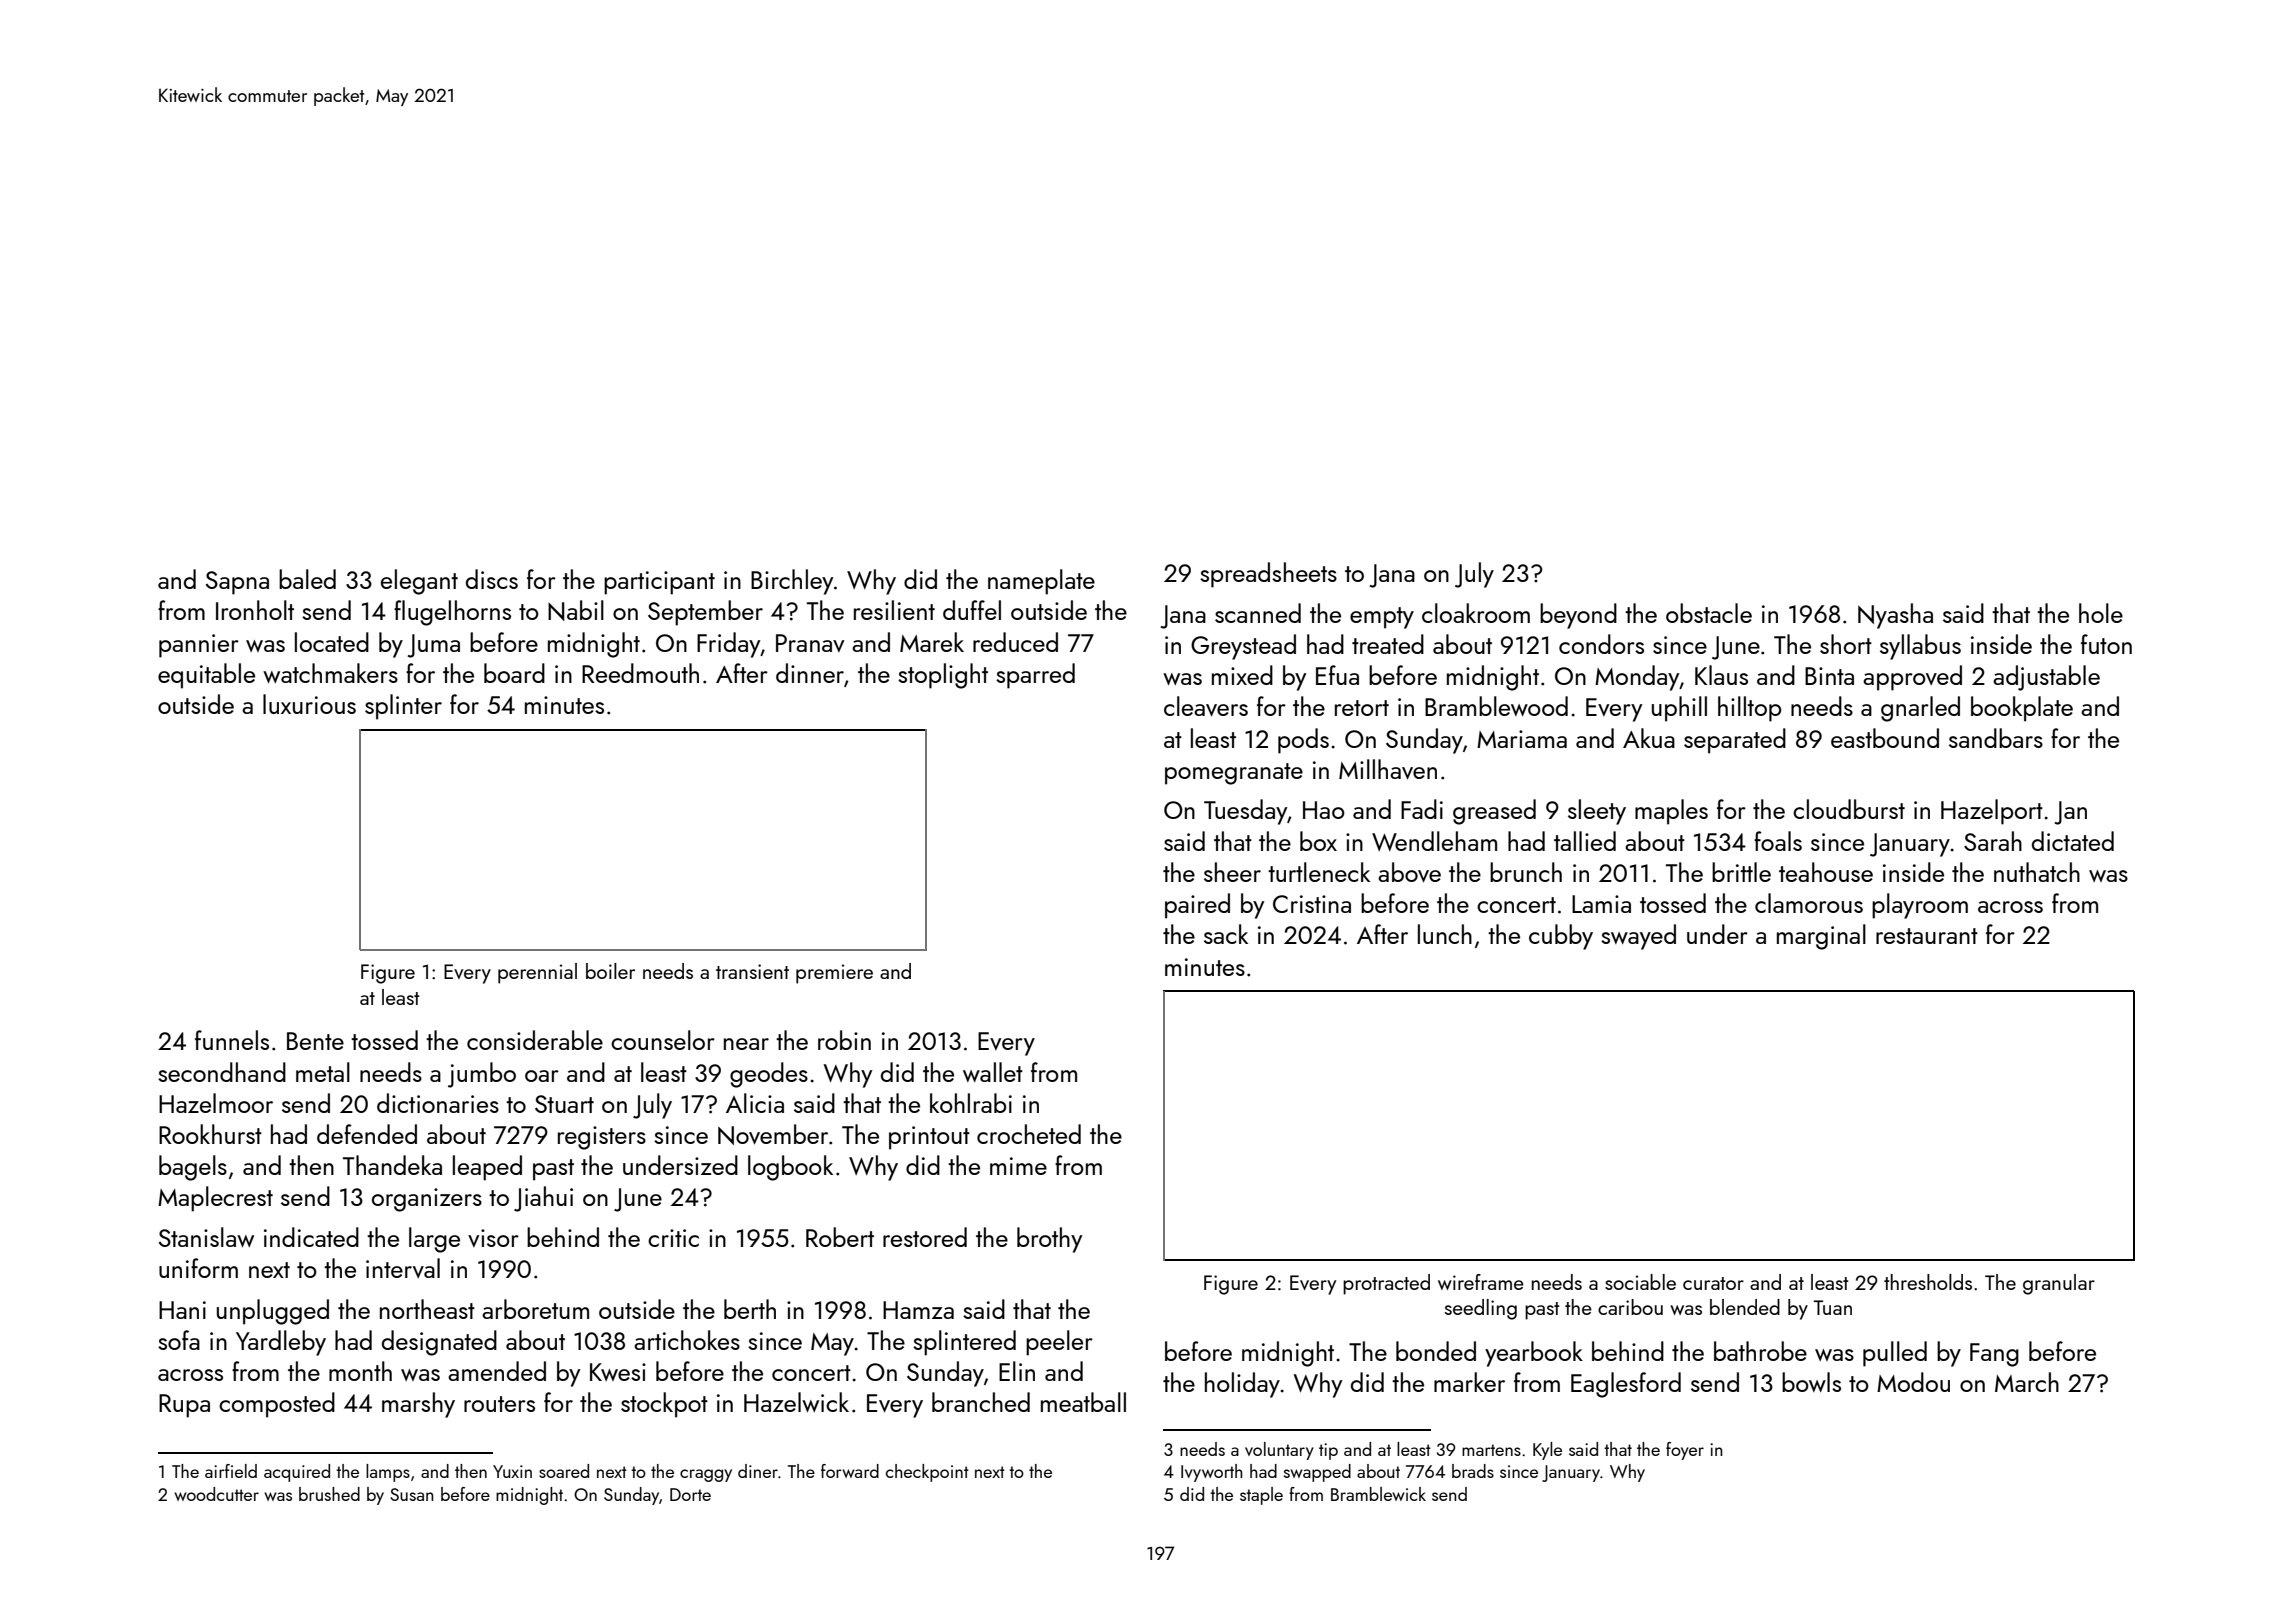 This image has width=2292, height=1620. Describe the element at coordinates (514, 673) in the image. I see `board` at that location.
